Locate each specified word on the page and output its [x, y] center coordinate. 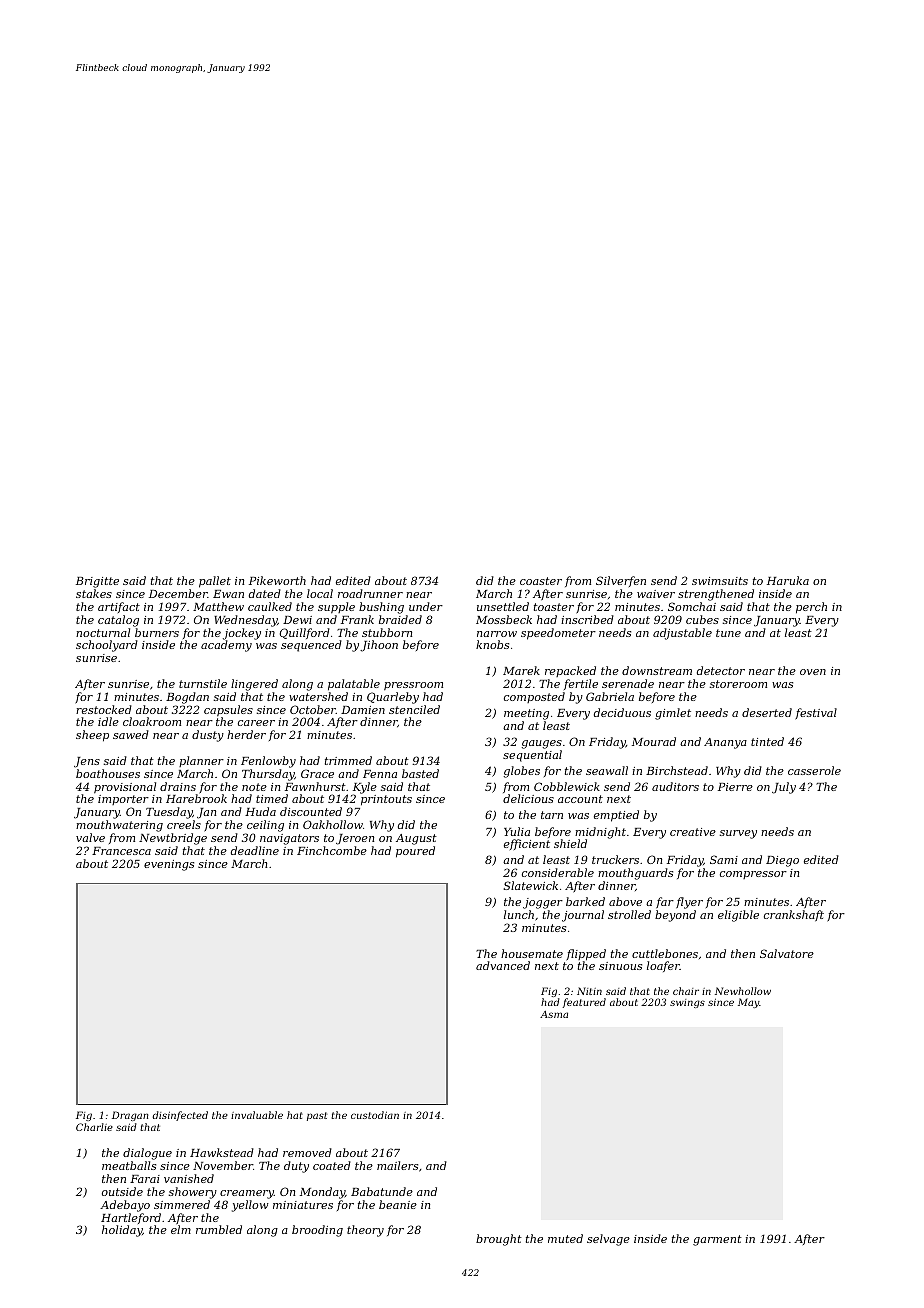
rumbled [219, 1229]
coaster [541, 581]
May [749, 1003]
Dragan [130, 1116]
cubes [702, 619]
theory [365, 1231]
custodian [375, 1115]
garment [717, 1240]
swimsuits [720, 581]
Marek [521, 670]
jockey [242, 634]
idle [108, 721]
